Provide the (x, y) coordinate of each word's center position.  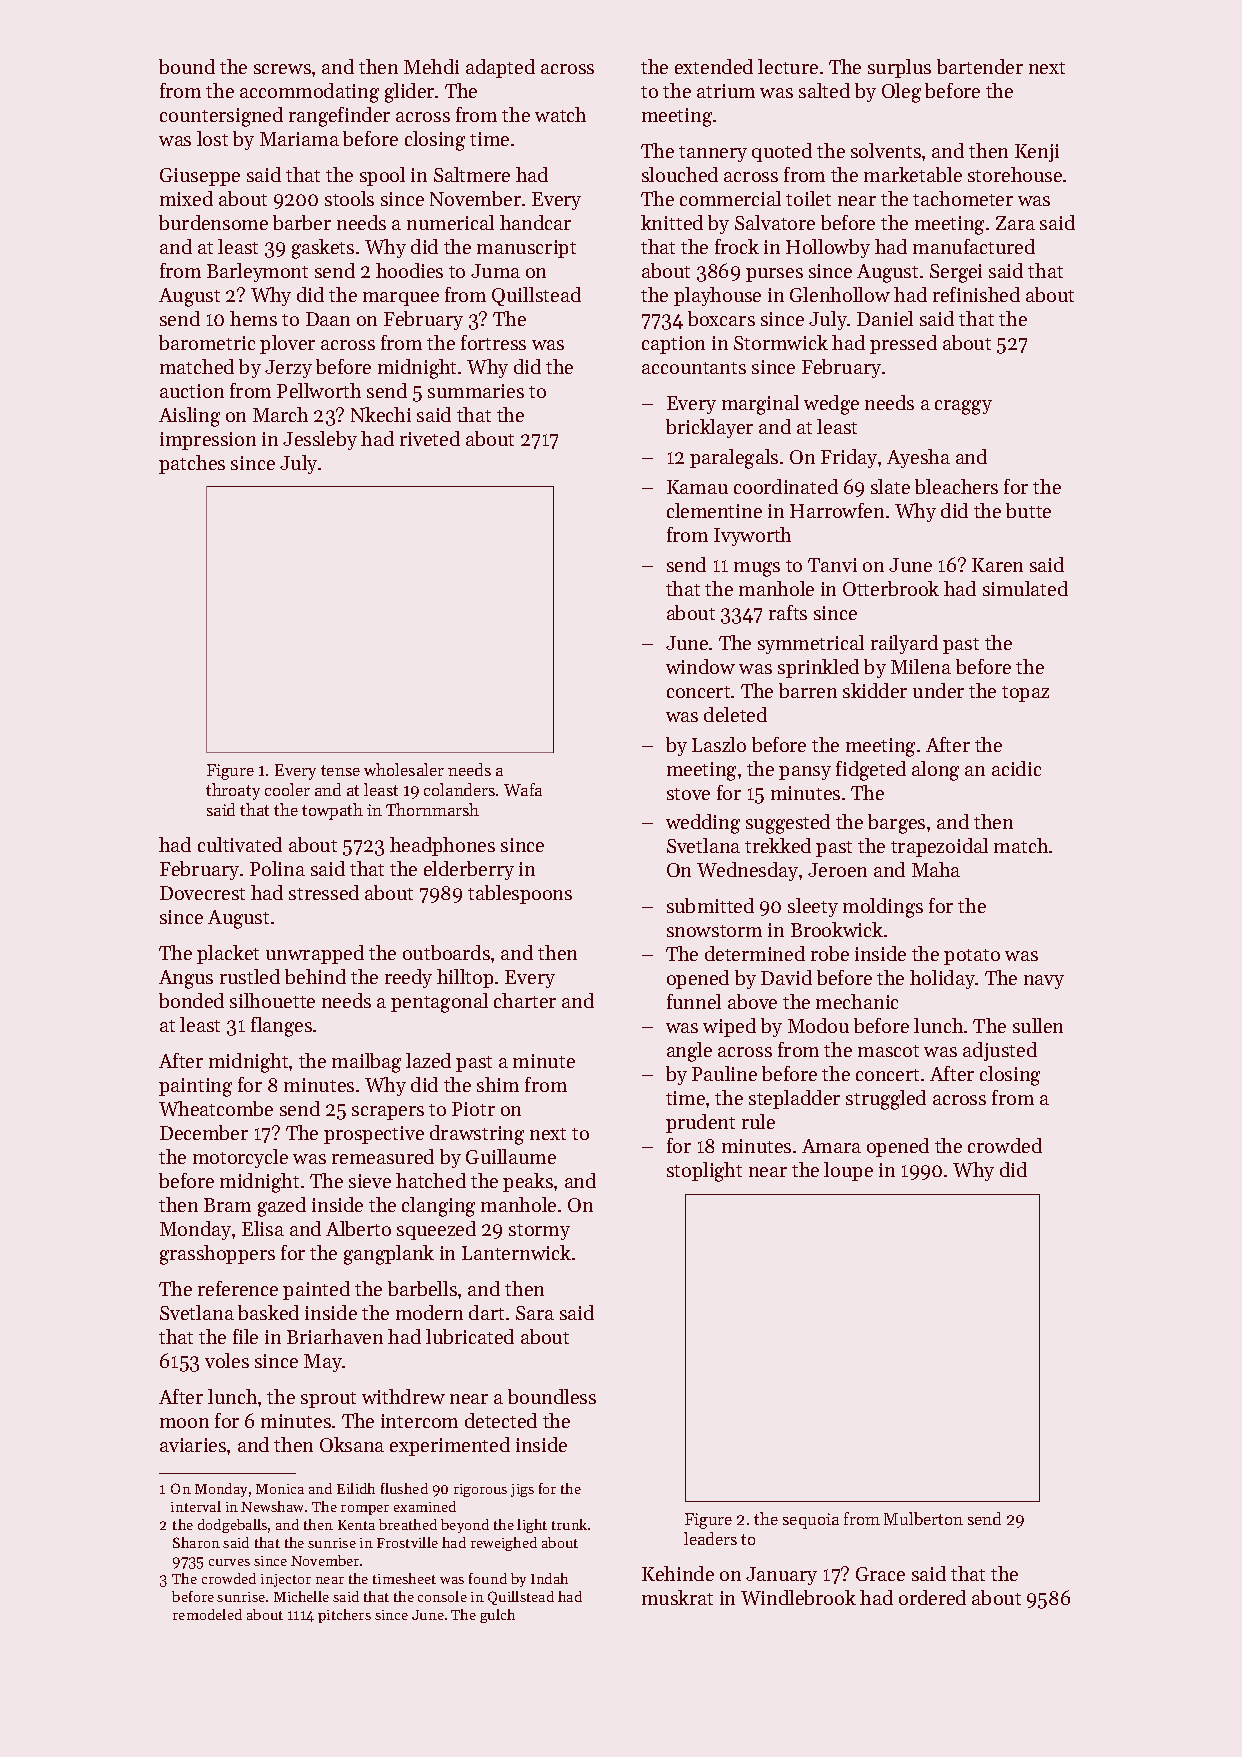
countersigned (221, 117)
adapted (500, 68)
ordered (932, 1597)
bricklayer (709, 428)
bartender (980, 66)
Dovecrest (202, 893)
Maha (936, 869)
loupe (848, 1171)
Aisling (189, 417)
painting (195, 1087)
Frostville (407, 1542)
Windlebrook (798, 1597)
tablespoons (520, 894)
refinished (976, 294)
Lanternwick (516, 1252)
